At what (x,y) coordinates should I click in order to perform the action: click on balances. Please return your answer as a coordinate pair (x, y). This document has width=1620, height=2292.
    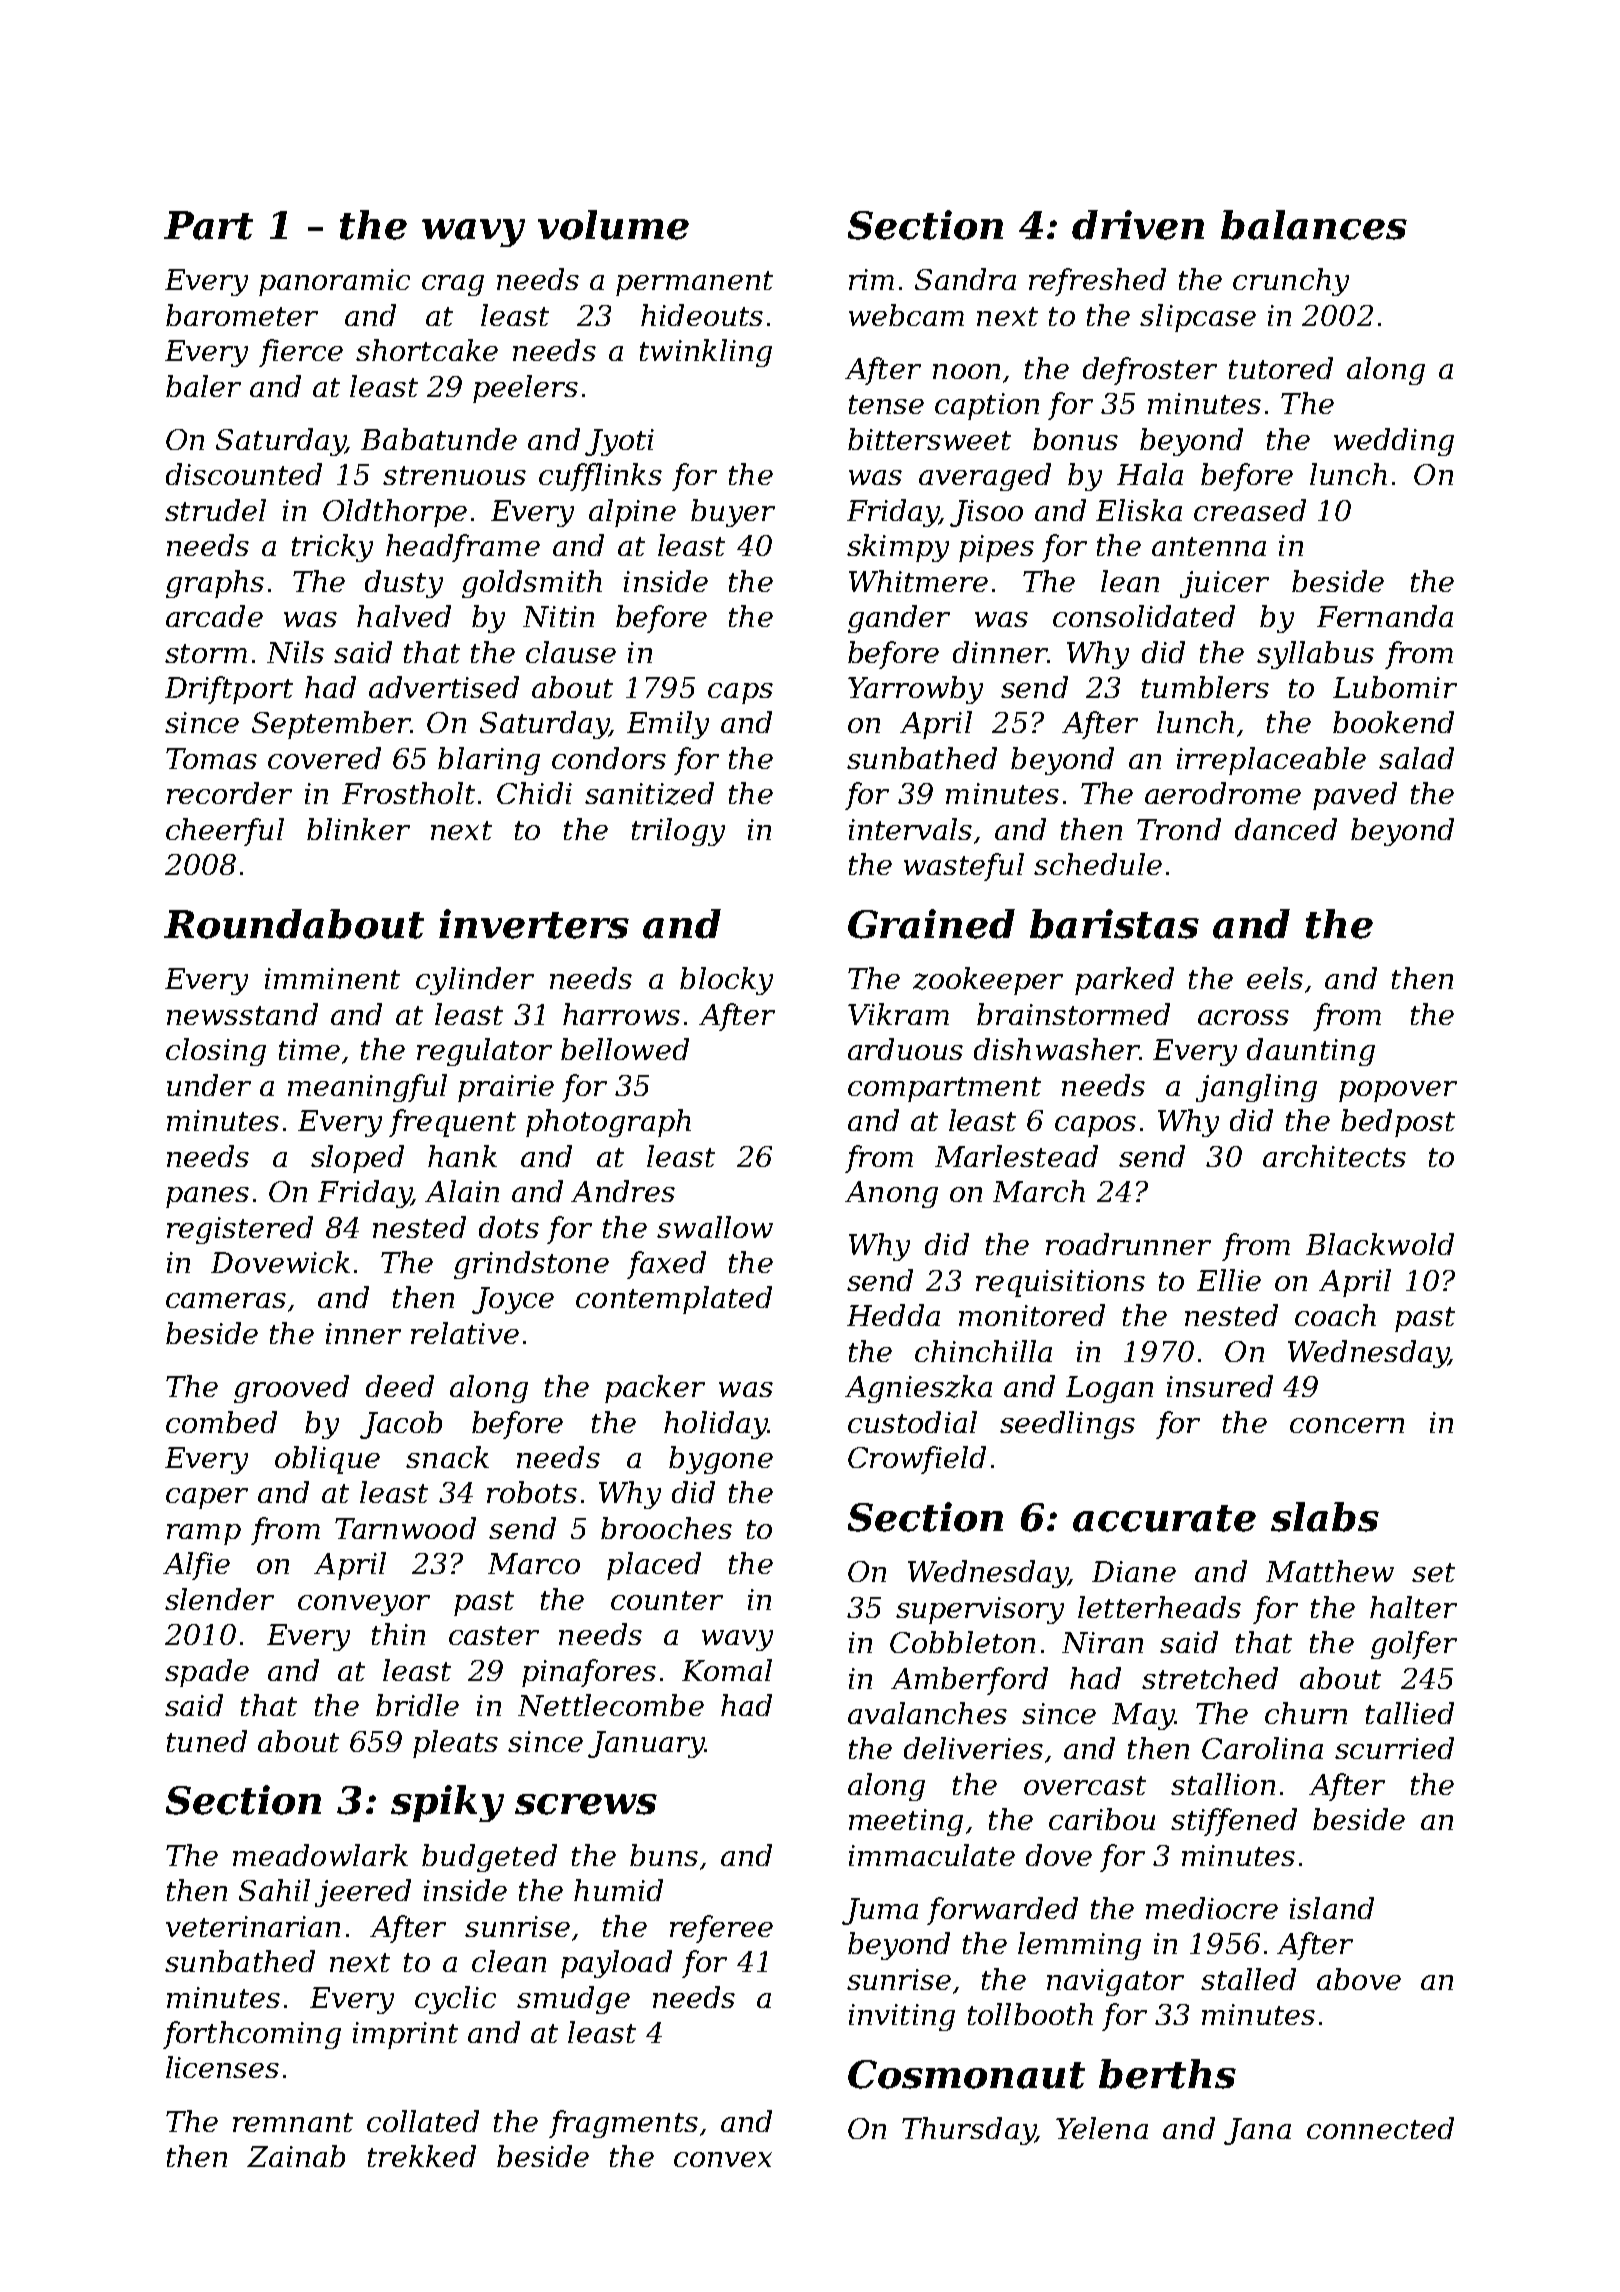
    Looking at the image, I should click on (1314, 225).
